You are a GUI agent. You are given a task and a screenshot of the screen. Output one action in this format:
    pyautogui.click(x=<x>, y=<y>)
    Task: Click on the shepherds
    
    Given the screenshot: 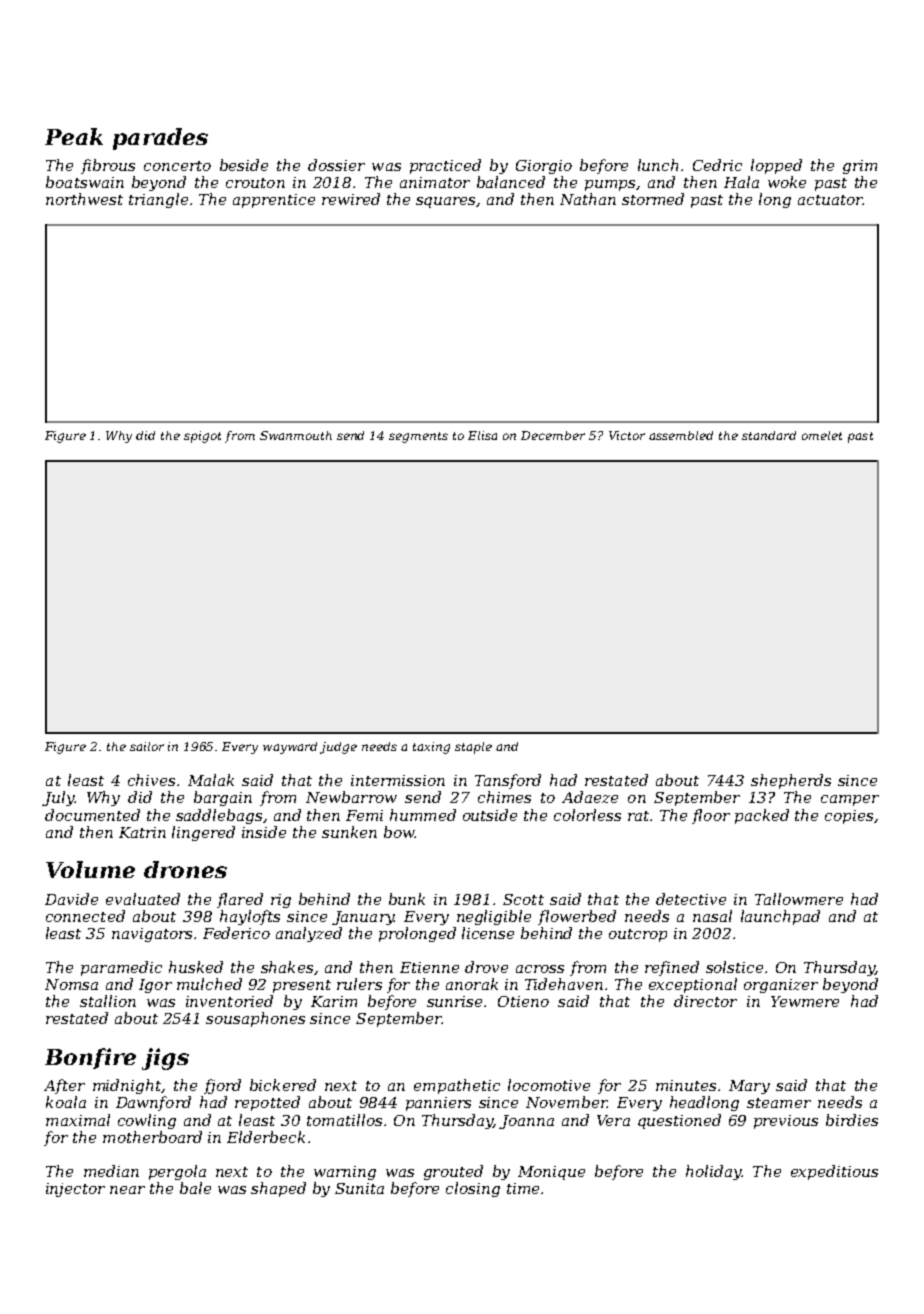 What is the action you would take?
    pyautogui.click(x=791, y=781)
